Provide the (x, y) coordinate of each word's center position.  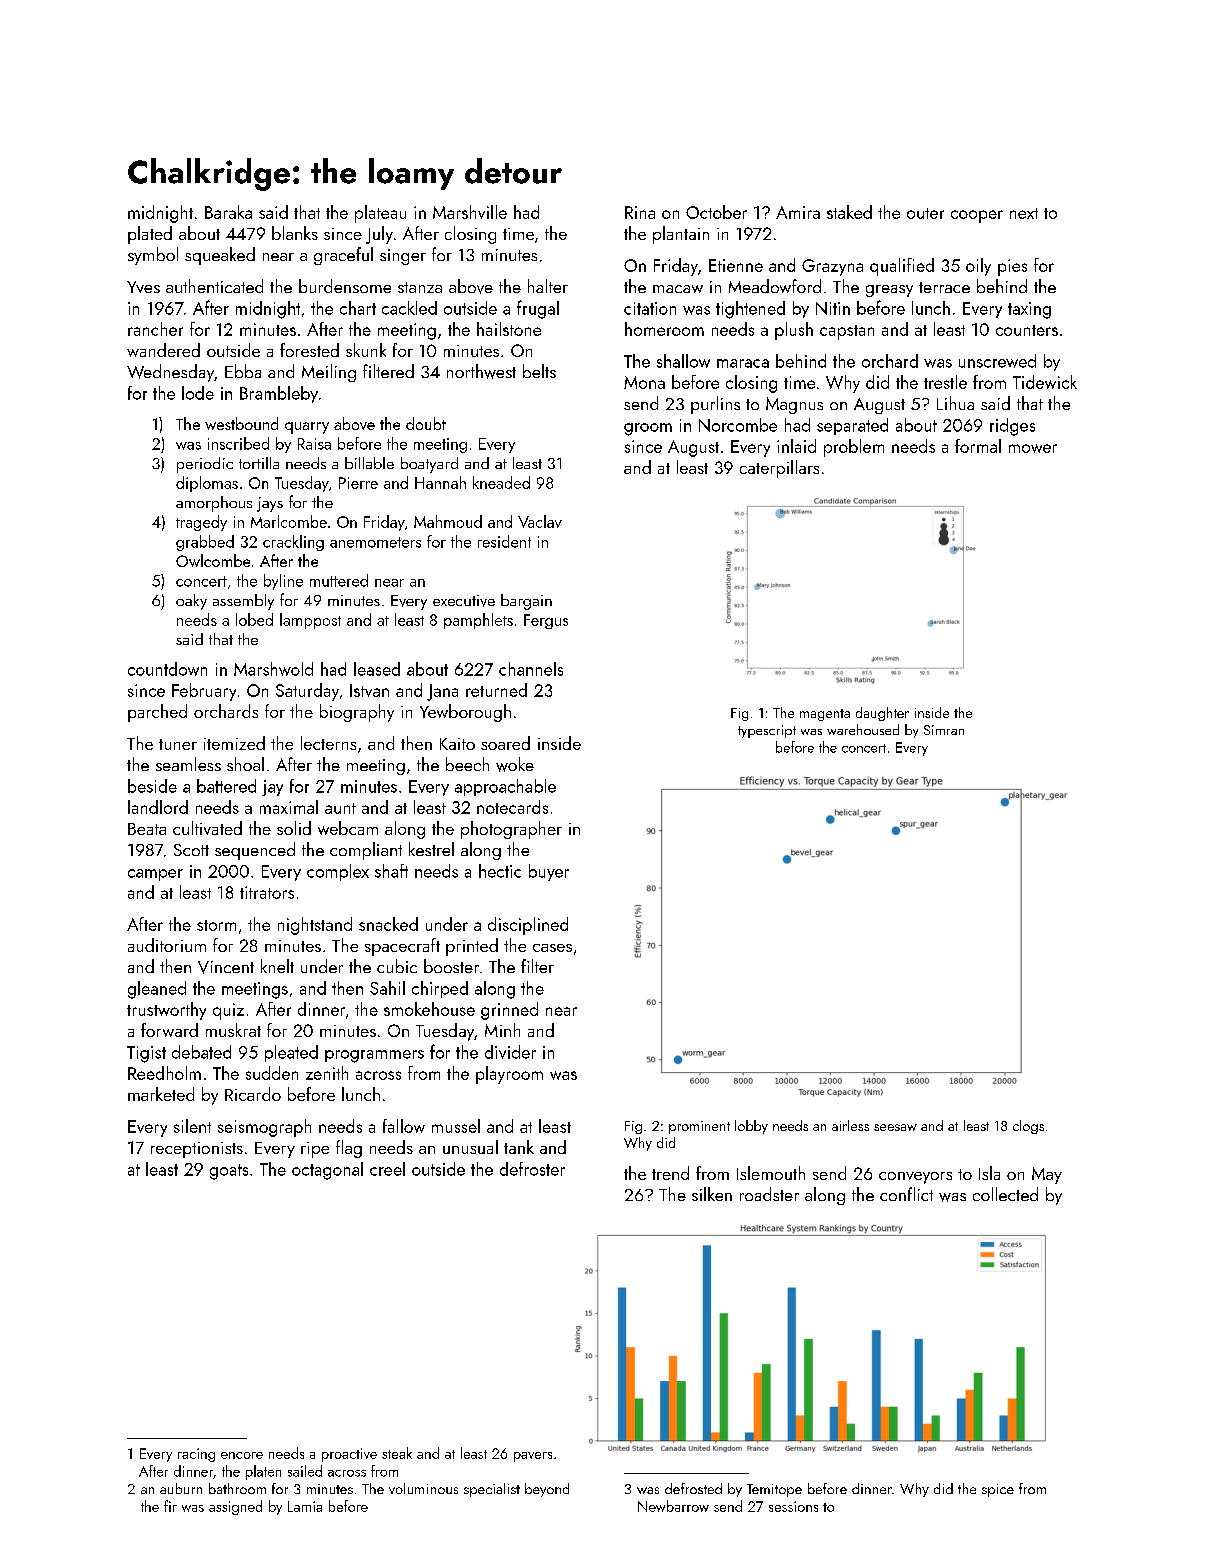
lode (198, 393)
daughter (882, 714)
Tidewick (1045, 382)
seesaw (895, 1127)
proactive (349, 1455)
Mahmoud (448, 521)
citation (650, 308)
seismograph (264, 1128)
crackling (293, 543)
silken (712, 1194)
